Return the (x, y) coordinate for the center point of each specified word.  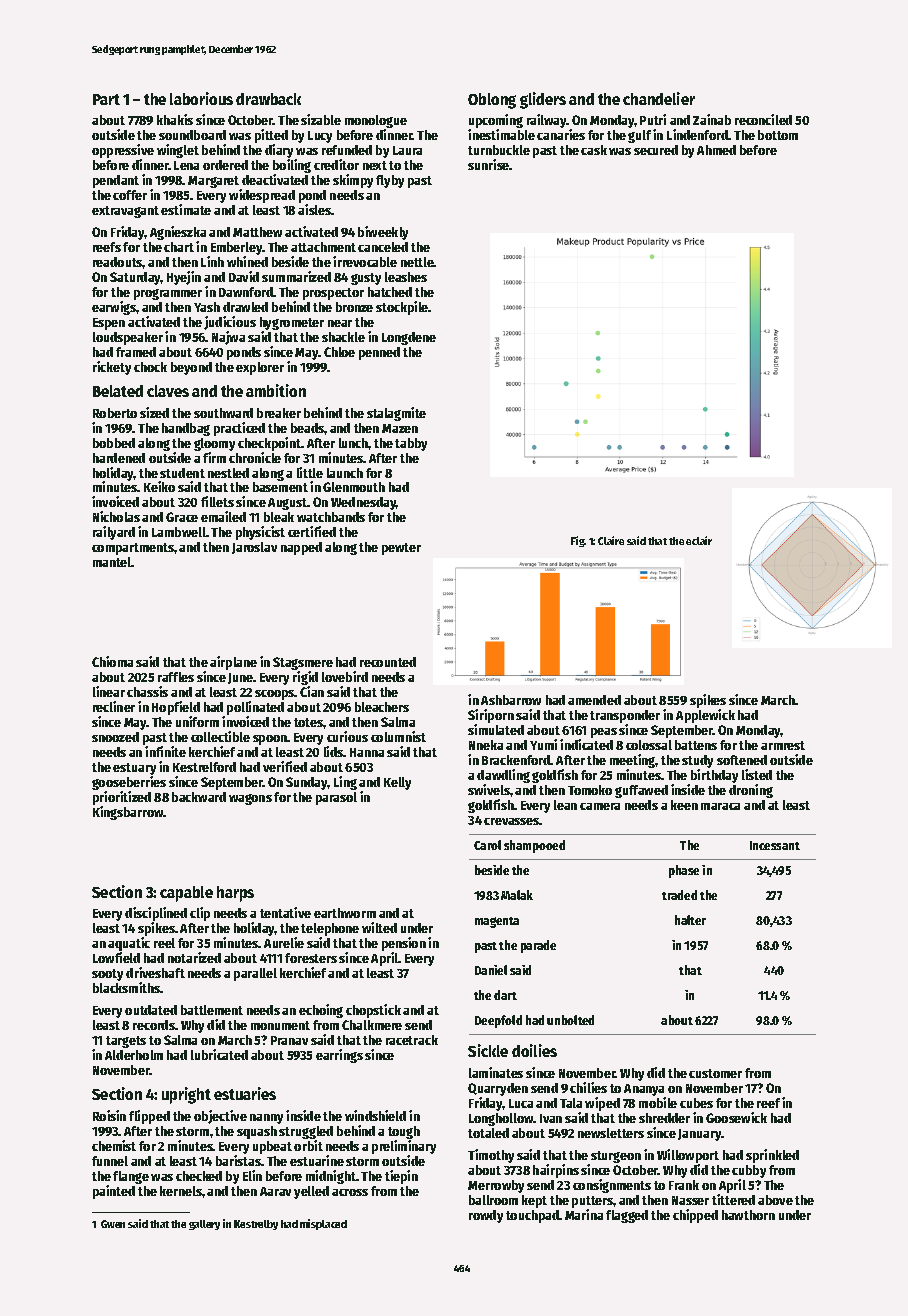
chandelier (659, 98)
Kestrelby (256, 1225)
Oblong (492, 101)
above (775, 1200)
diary (279, 151)
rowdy (486, 1216)
